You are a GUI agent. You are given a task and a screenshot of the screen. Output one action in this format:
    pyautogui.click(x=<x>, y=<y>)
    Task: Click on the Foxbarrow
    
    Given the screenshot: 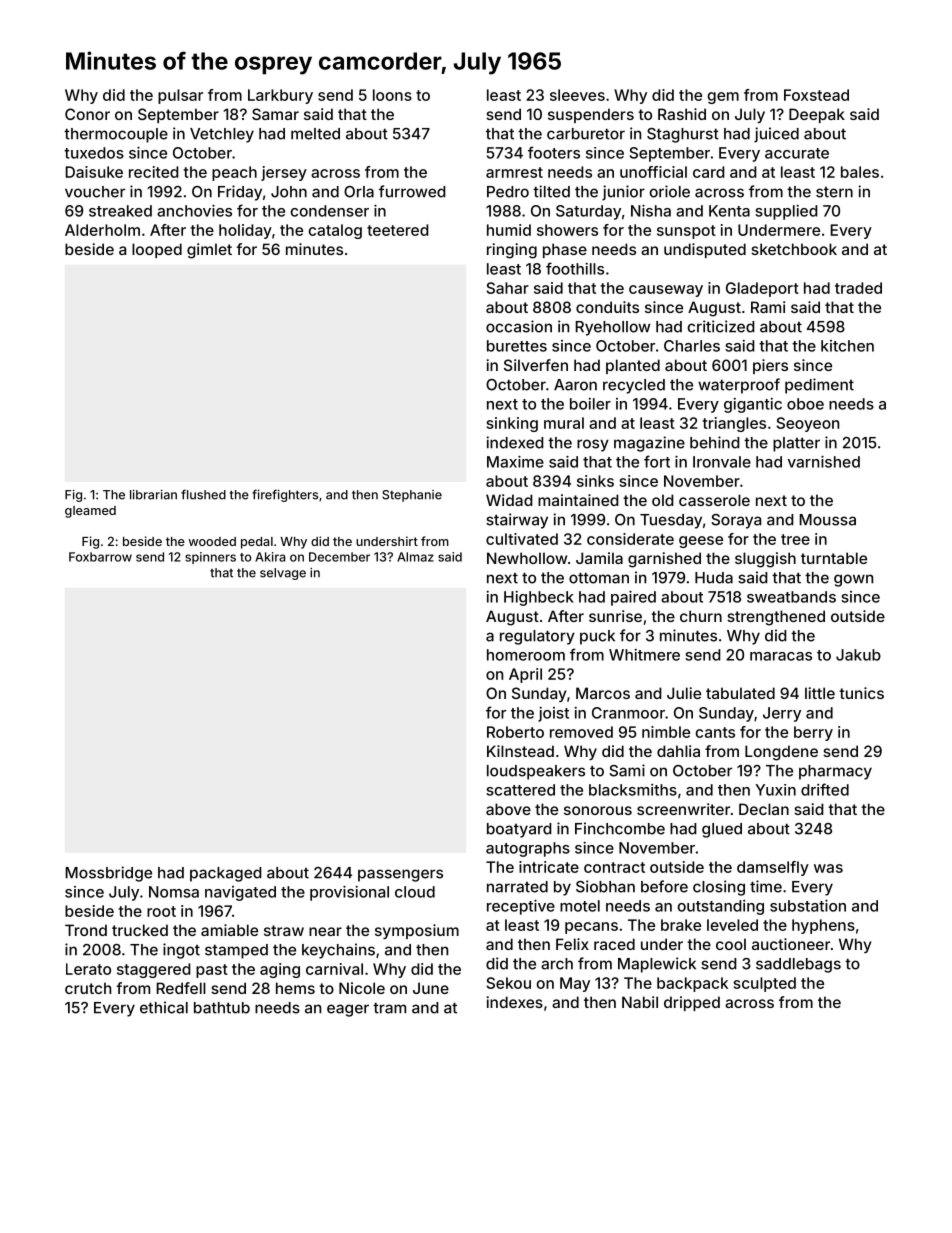 What is the action you would take?
    pyautogui.click(x=100, y=557)
